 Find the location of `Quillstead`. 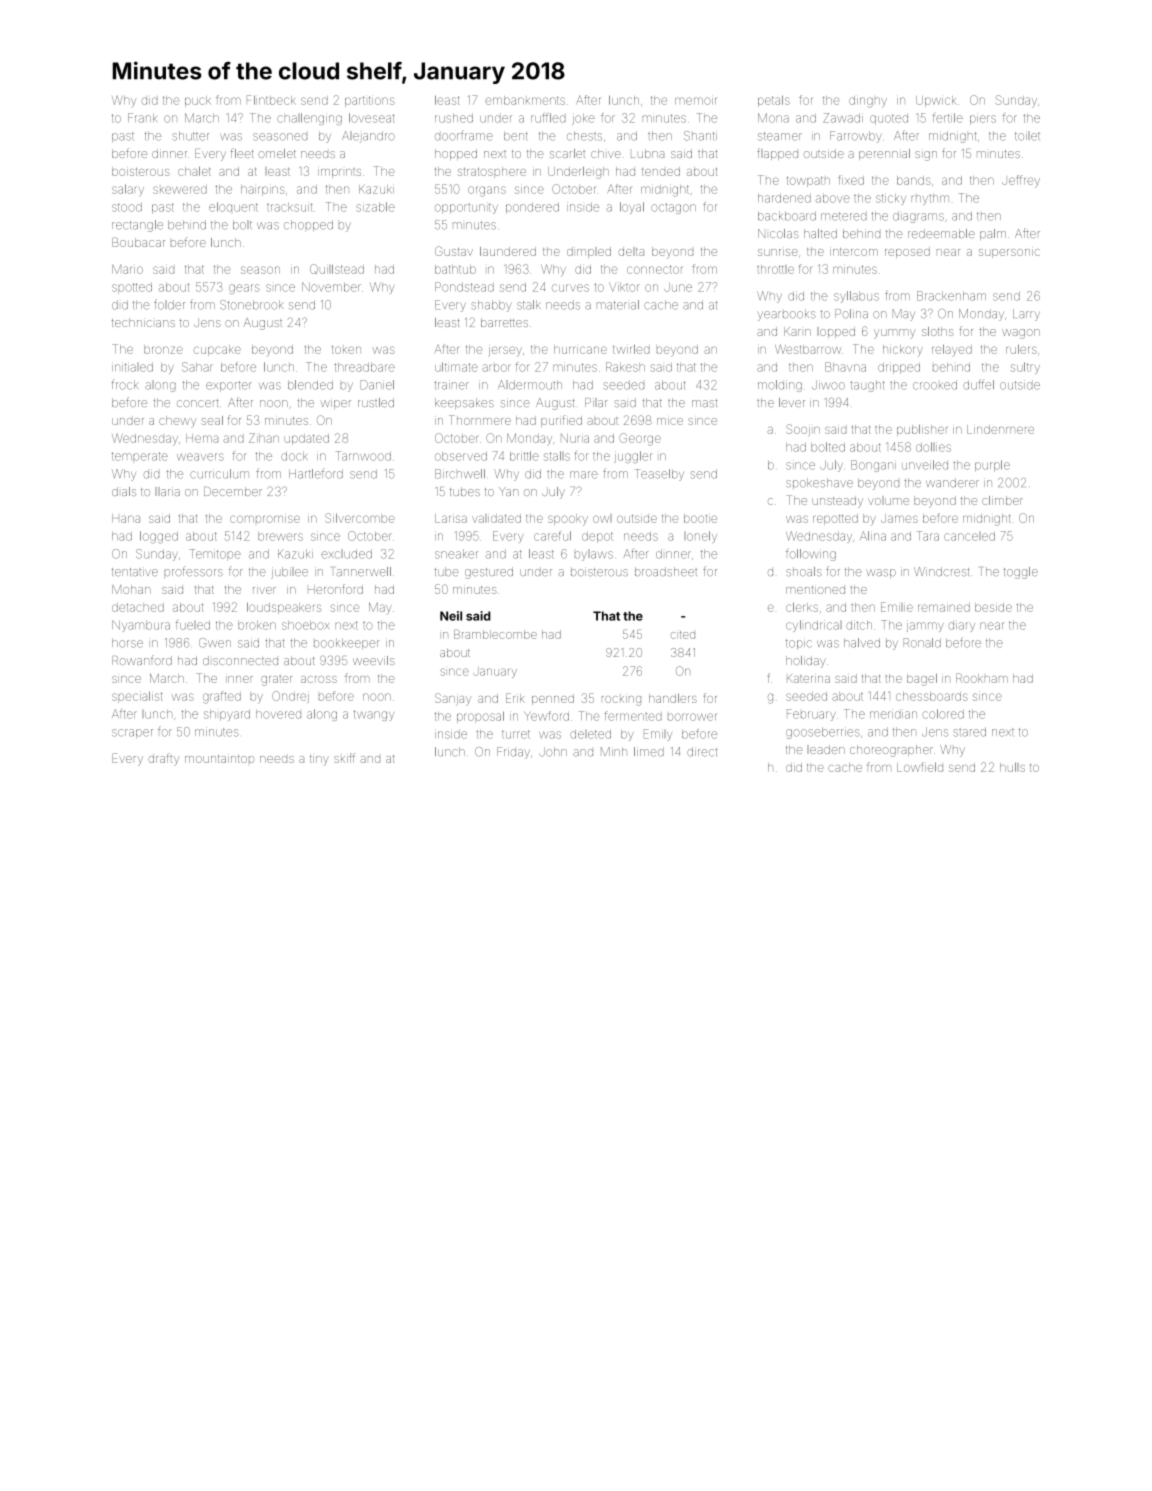

Quillstead is located at coordinates (337, 269).
